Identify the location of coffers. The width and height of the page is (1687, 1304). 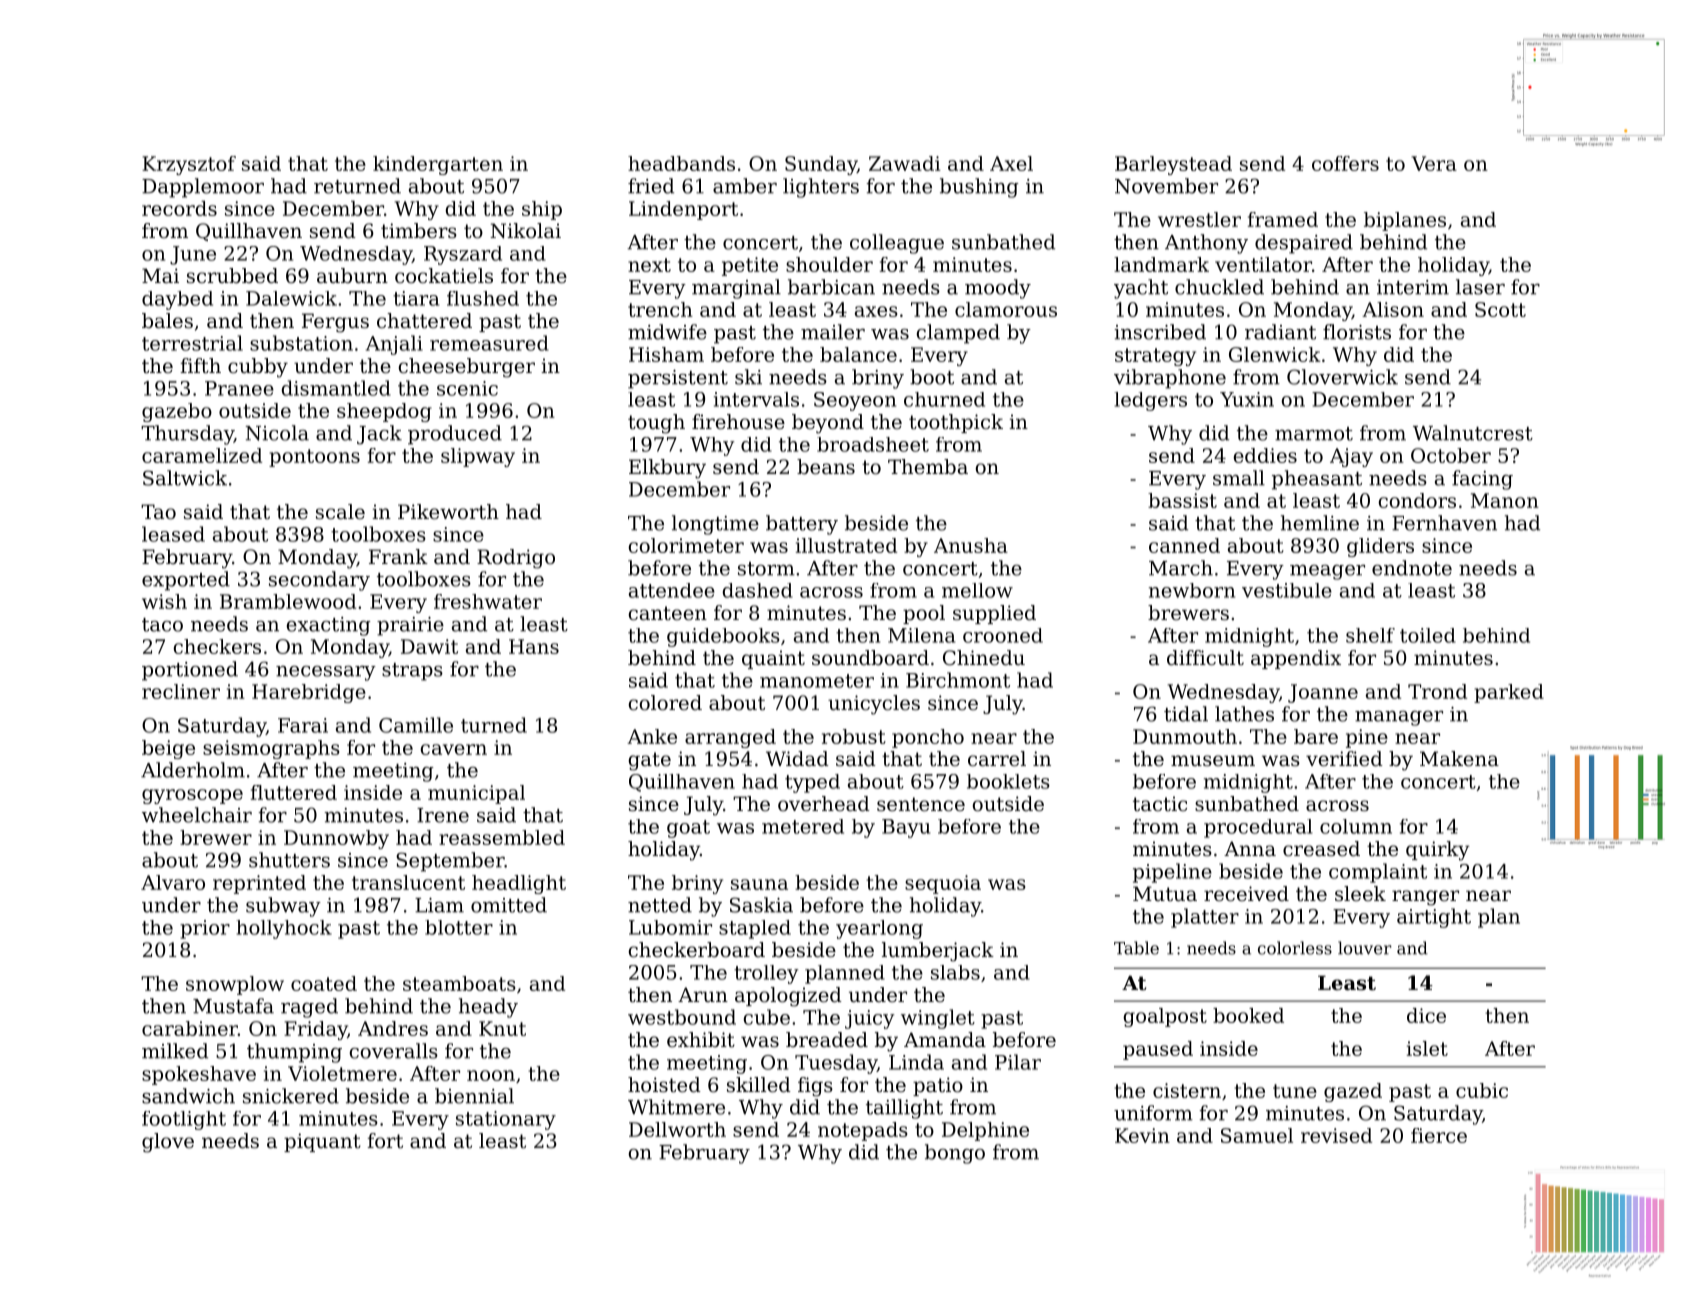
(1345, 163).
